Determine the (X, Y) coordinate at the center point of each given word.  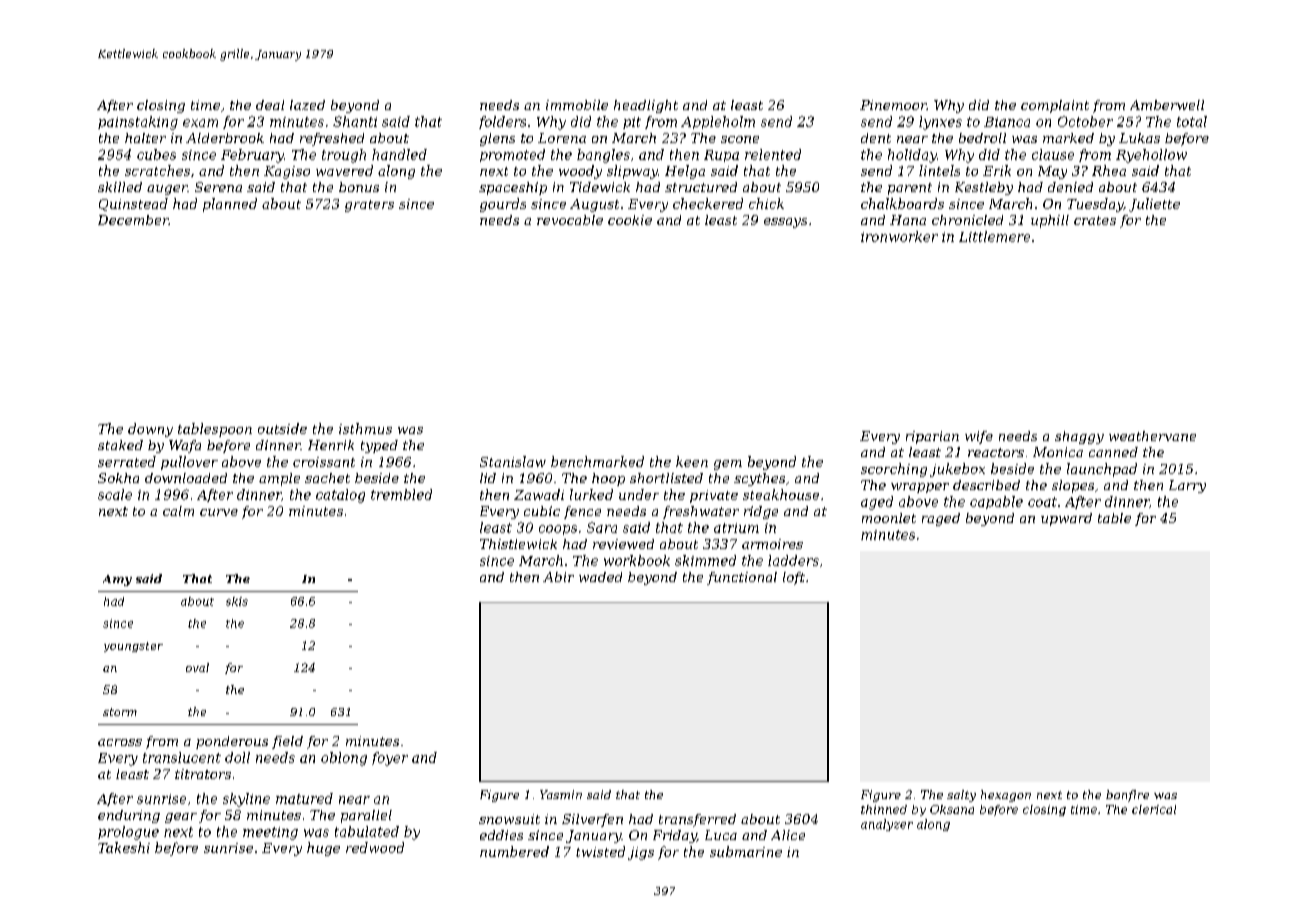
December (133, 220)
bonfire (1127, 796)
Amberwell (1167, 105)
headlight (646, 106)
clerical (1154, 809)
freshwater (701, 512)
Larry (1187, 486)
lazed (307, 105)
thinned (884, 809)
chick (766, 203)
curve (219, 512)
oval (197, 667)
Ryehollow (1151, 156)
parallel (366, 816)
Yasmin (561, 794)
